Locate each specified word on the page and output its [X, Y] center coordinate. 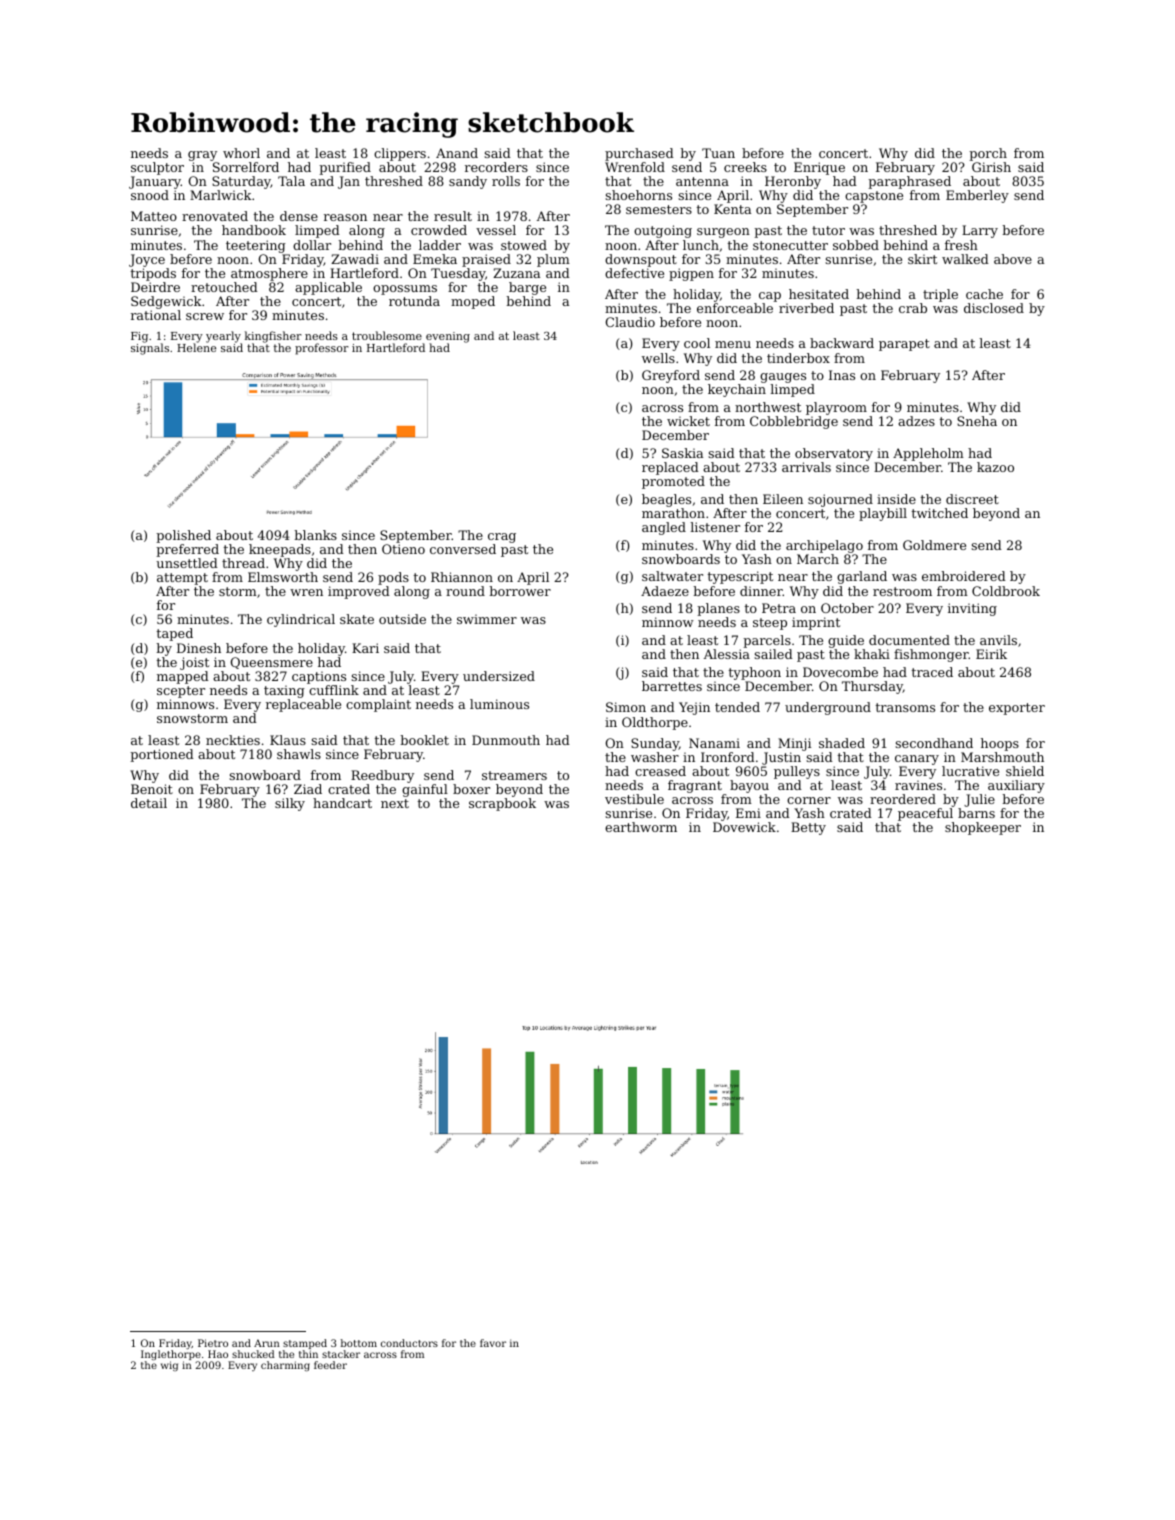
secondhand [934, 743]
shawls [299, 754]
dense [299, 216]
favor [493, 1343]
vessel [496, 230]
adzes [916, 421]
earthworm [641, 827]
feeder [330, 1365]
